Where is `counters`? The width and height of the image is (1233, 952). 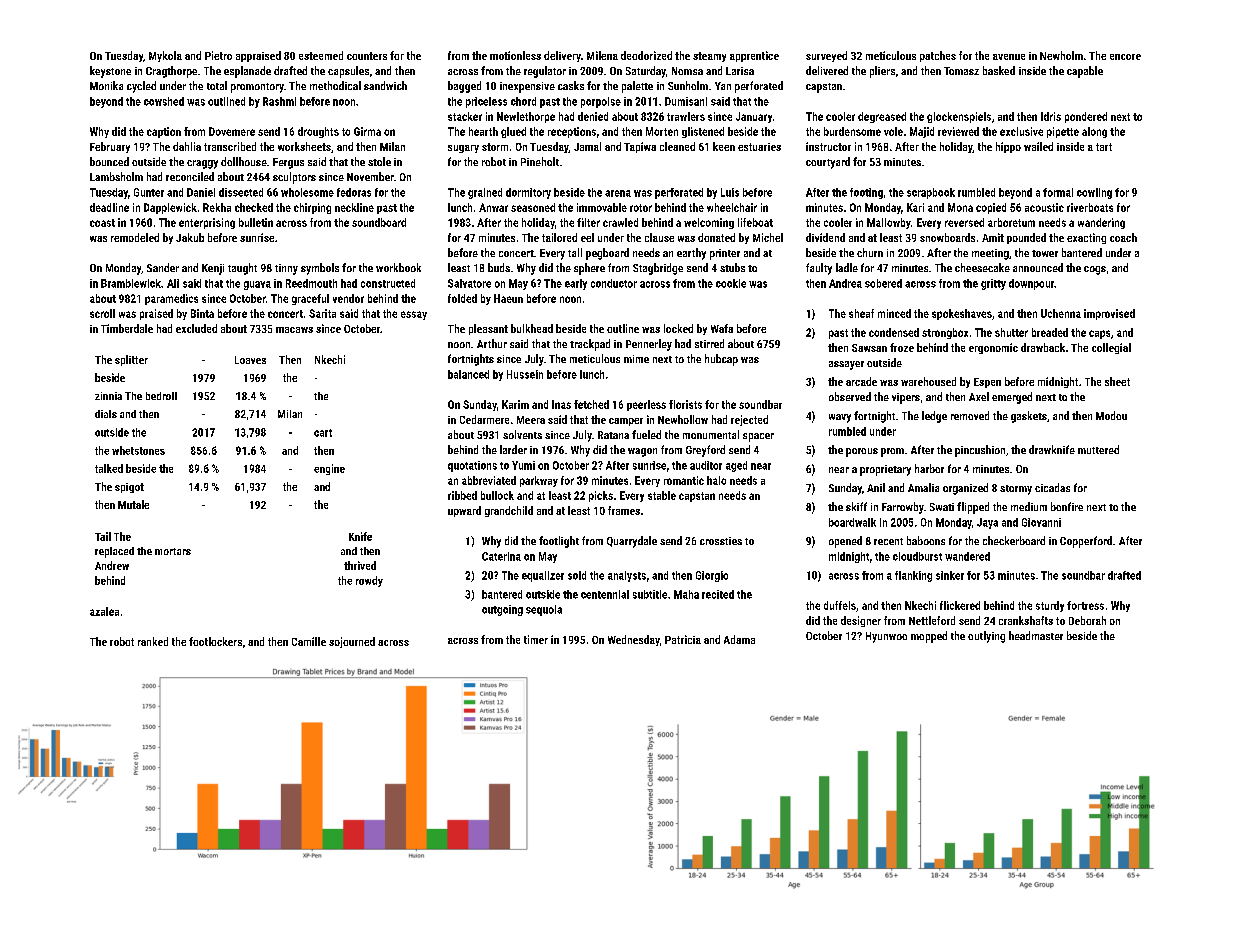 counters is located at coordinates (367, 56).
